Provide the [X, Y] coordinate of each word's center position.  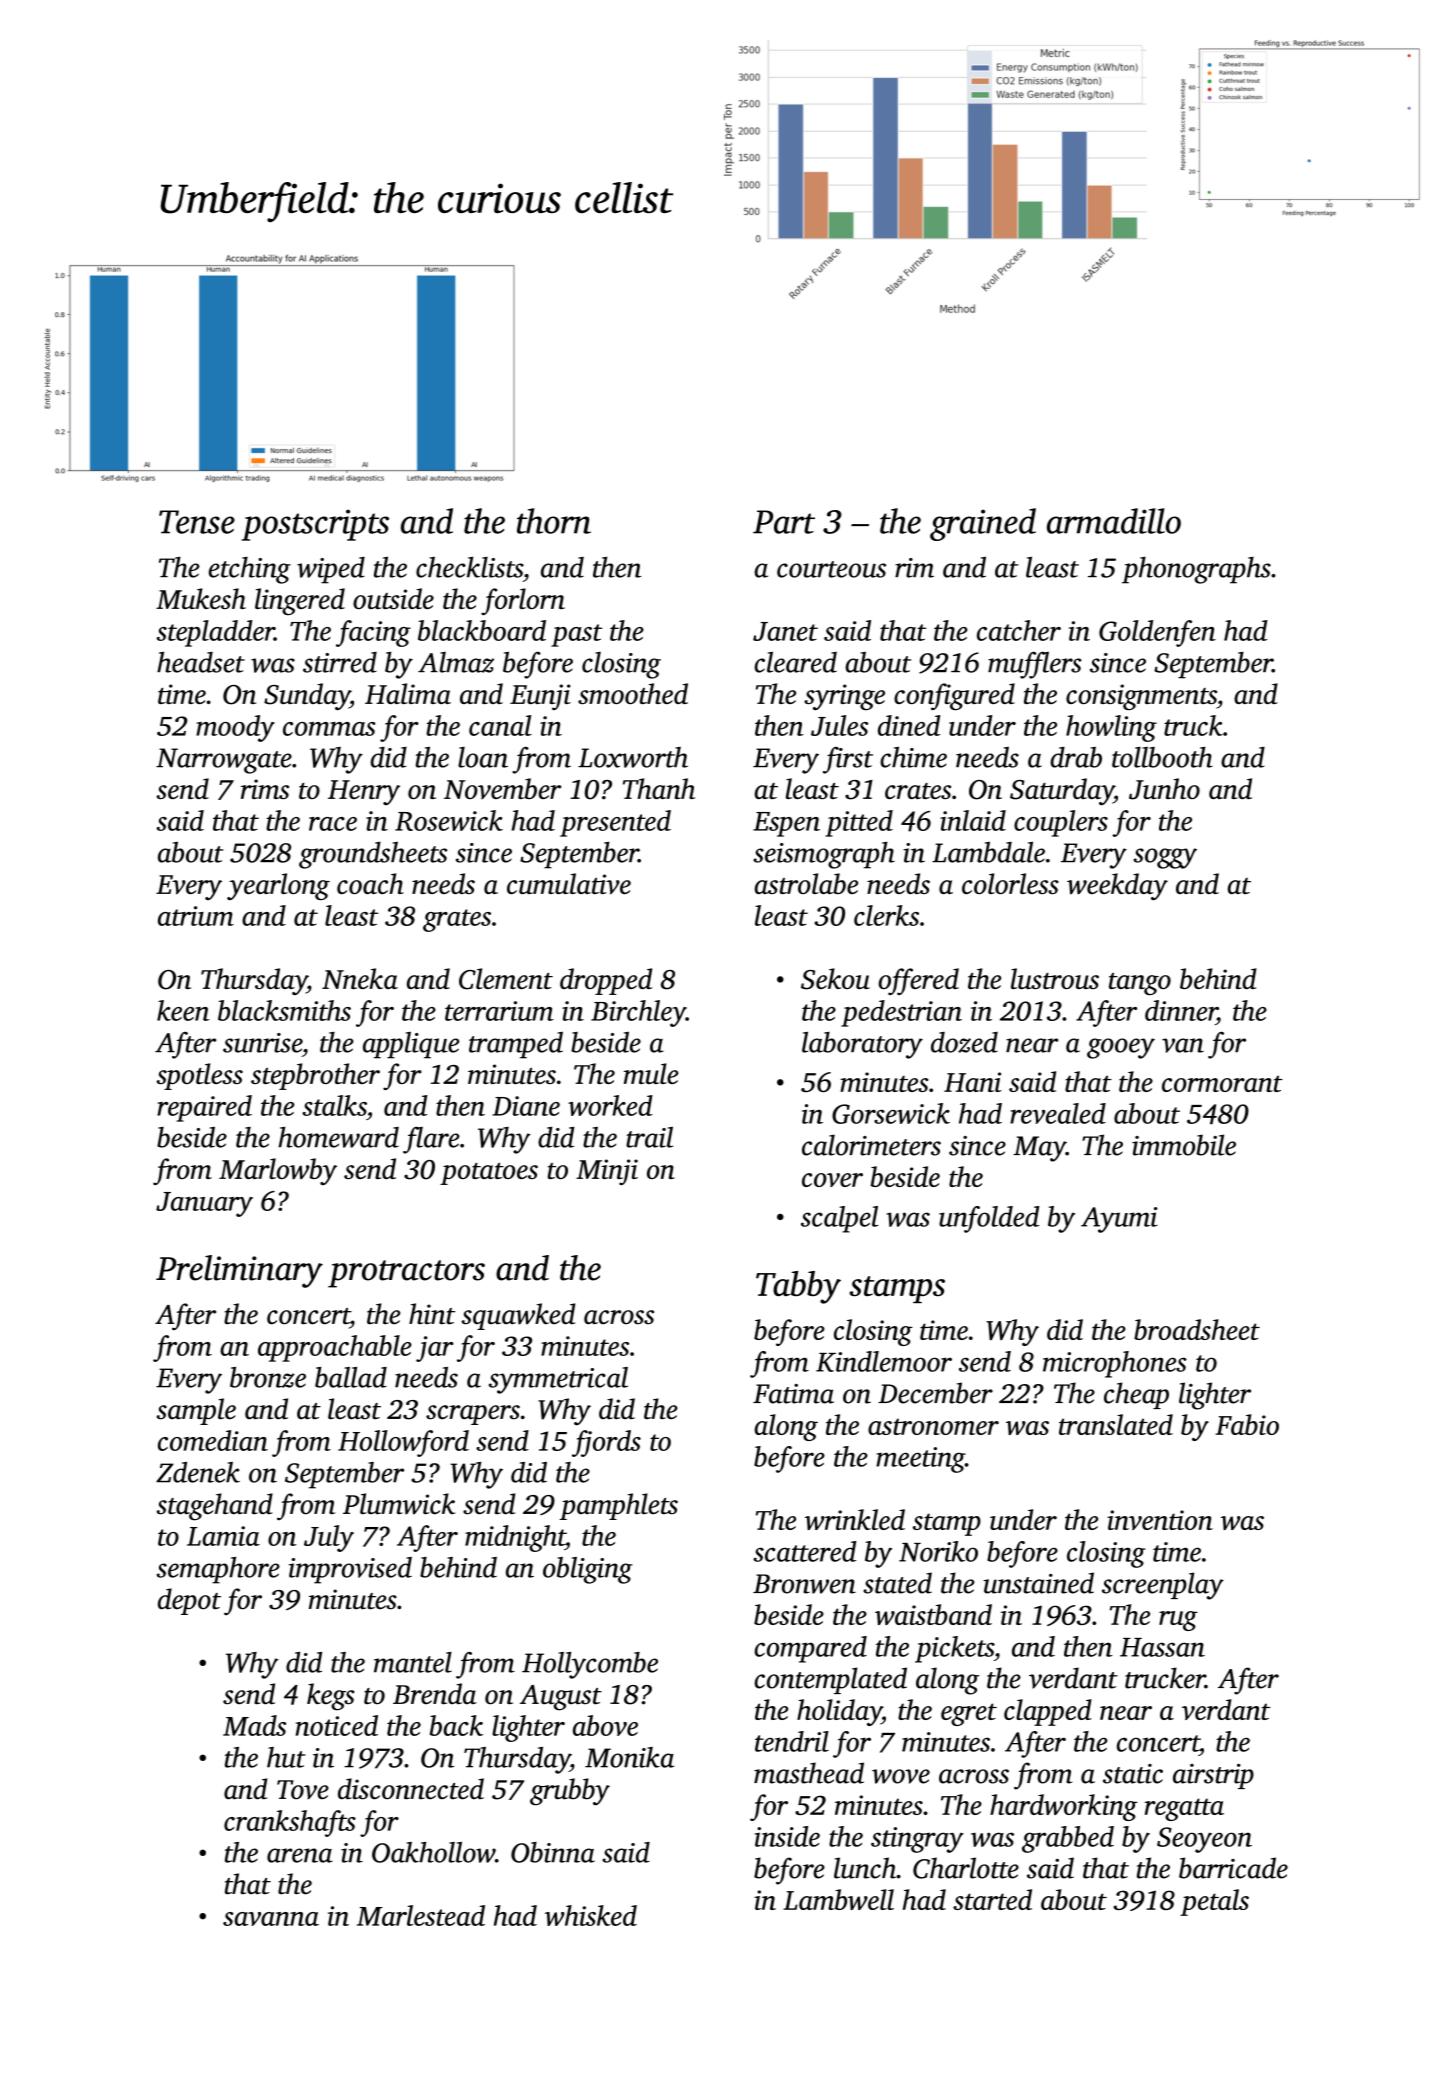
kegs [330, 1697]
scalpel [839, 1219]
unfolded [989, 1219]
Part [784, 522]
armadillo [1114, 521]
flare [431, 1140]
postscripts [315, 525]
